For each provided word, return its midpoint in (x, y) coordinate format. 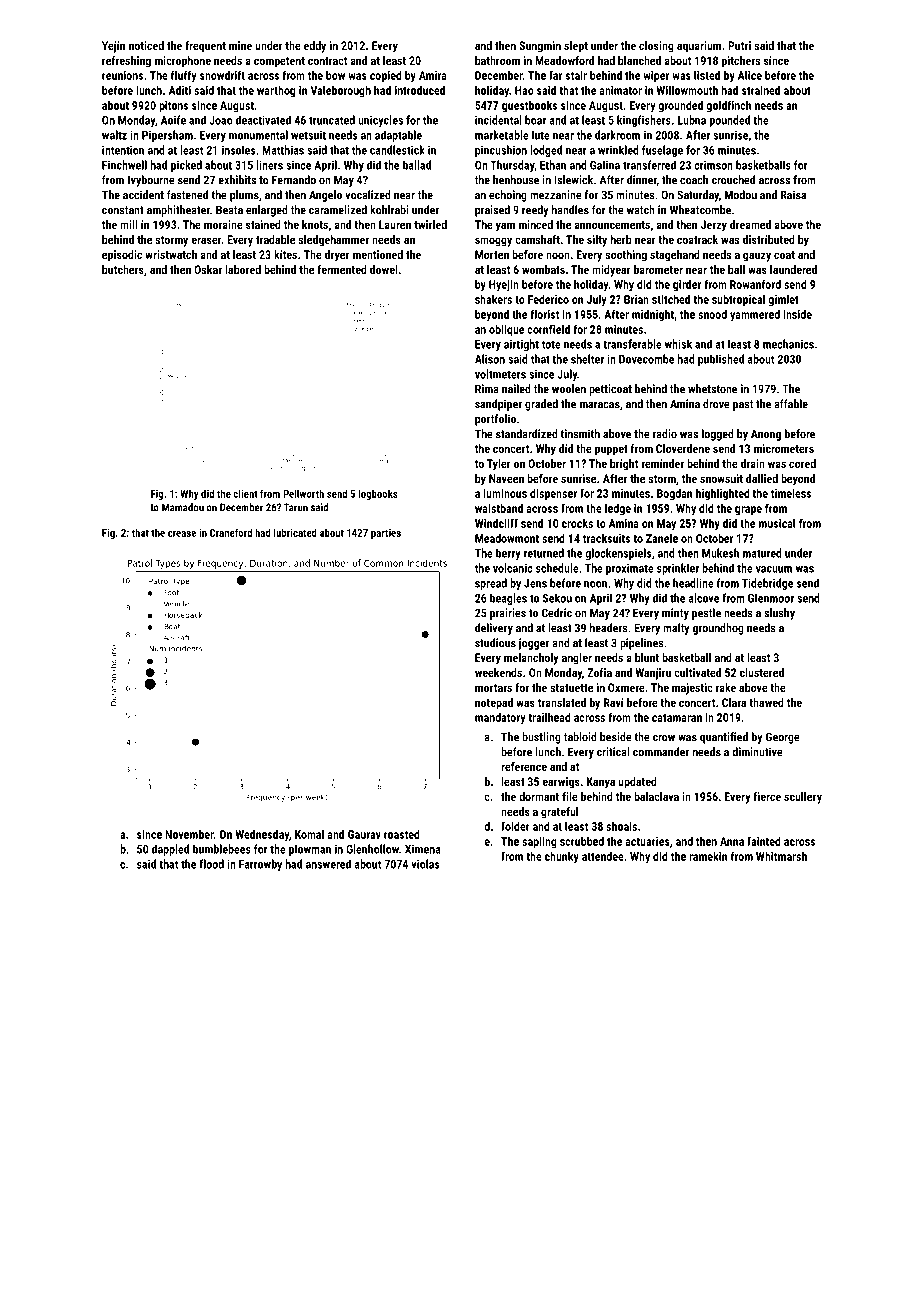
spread (491, 584)
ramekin (708, 856)
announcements (612, 225)
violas (425, 864)
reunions (122, 75)
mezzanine (556, 195)
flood (211, 864)
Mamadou (183, 507)
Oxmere (626, 687)
